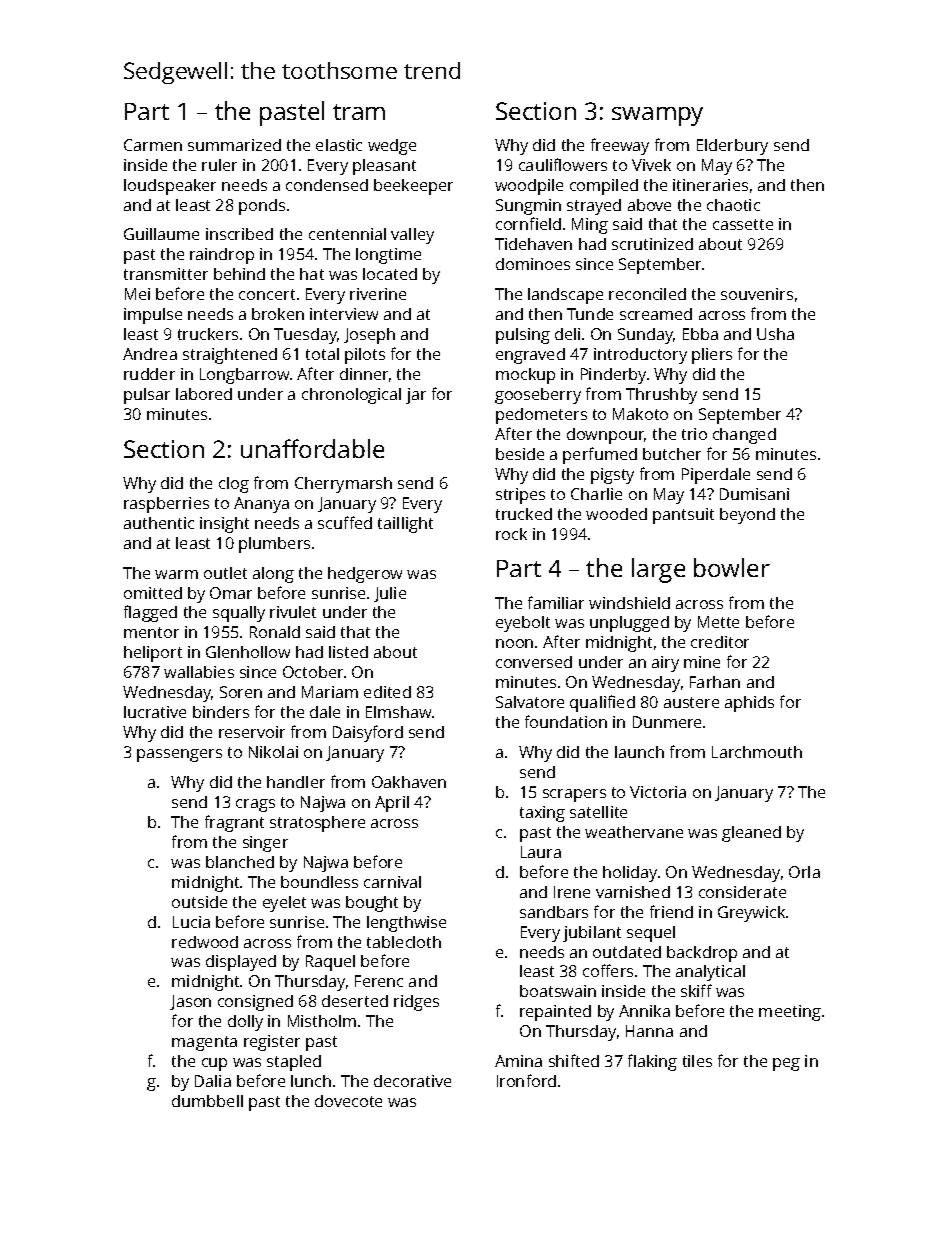 The image size is (952, 1233). I want to click on swampy, so click(657, 116).
